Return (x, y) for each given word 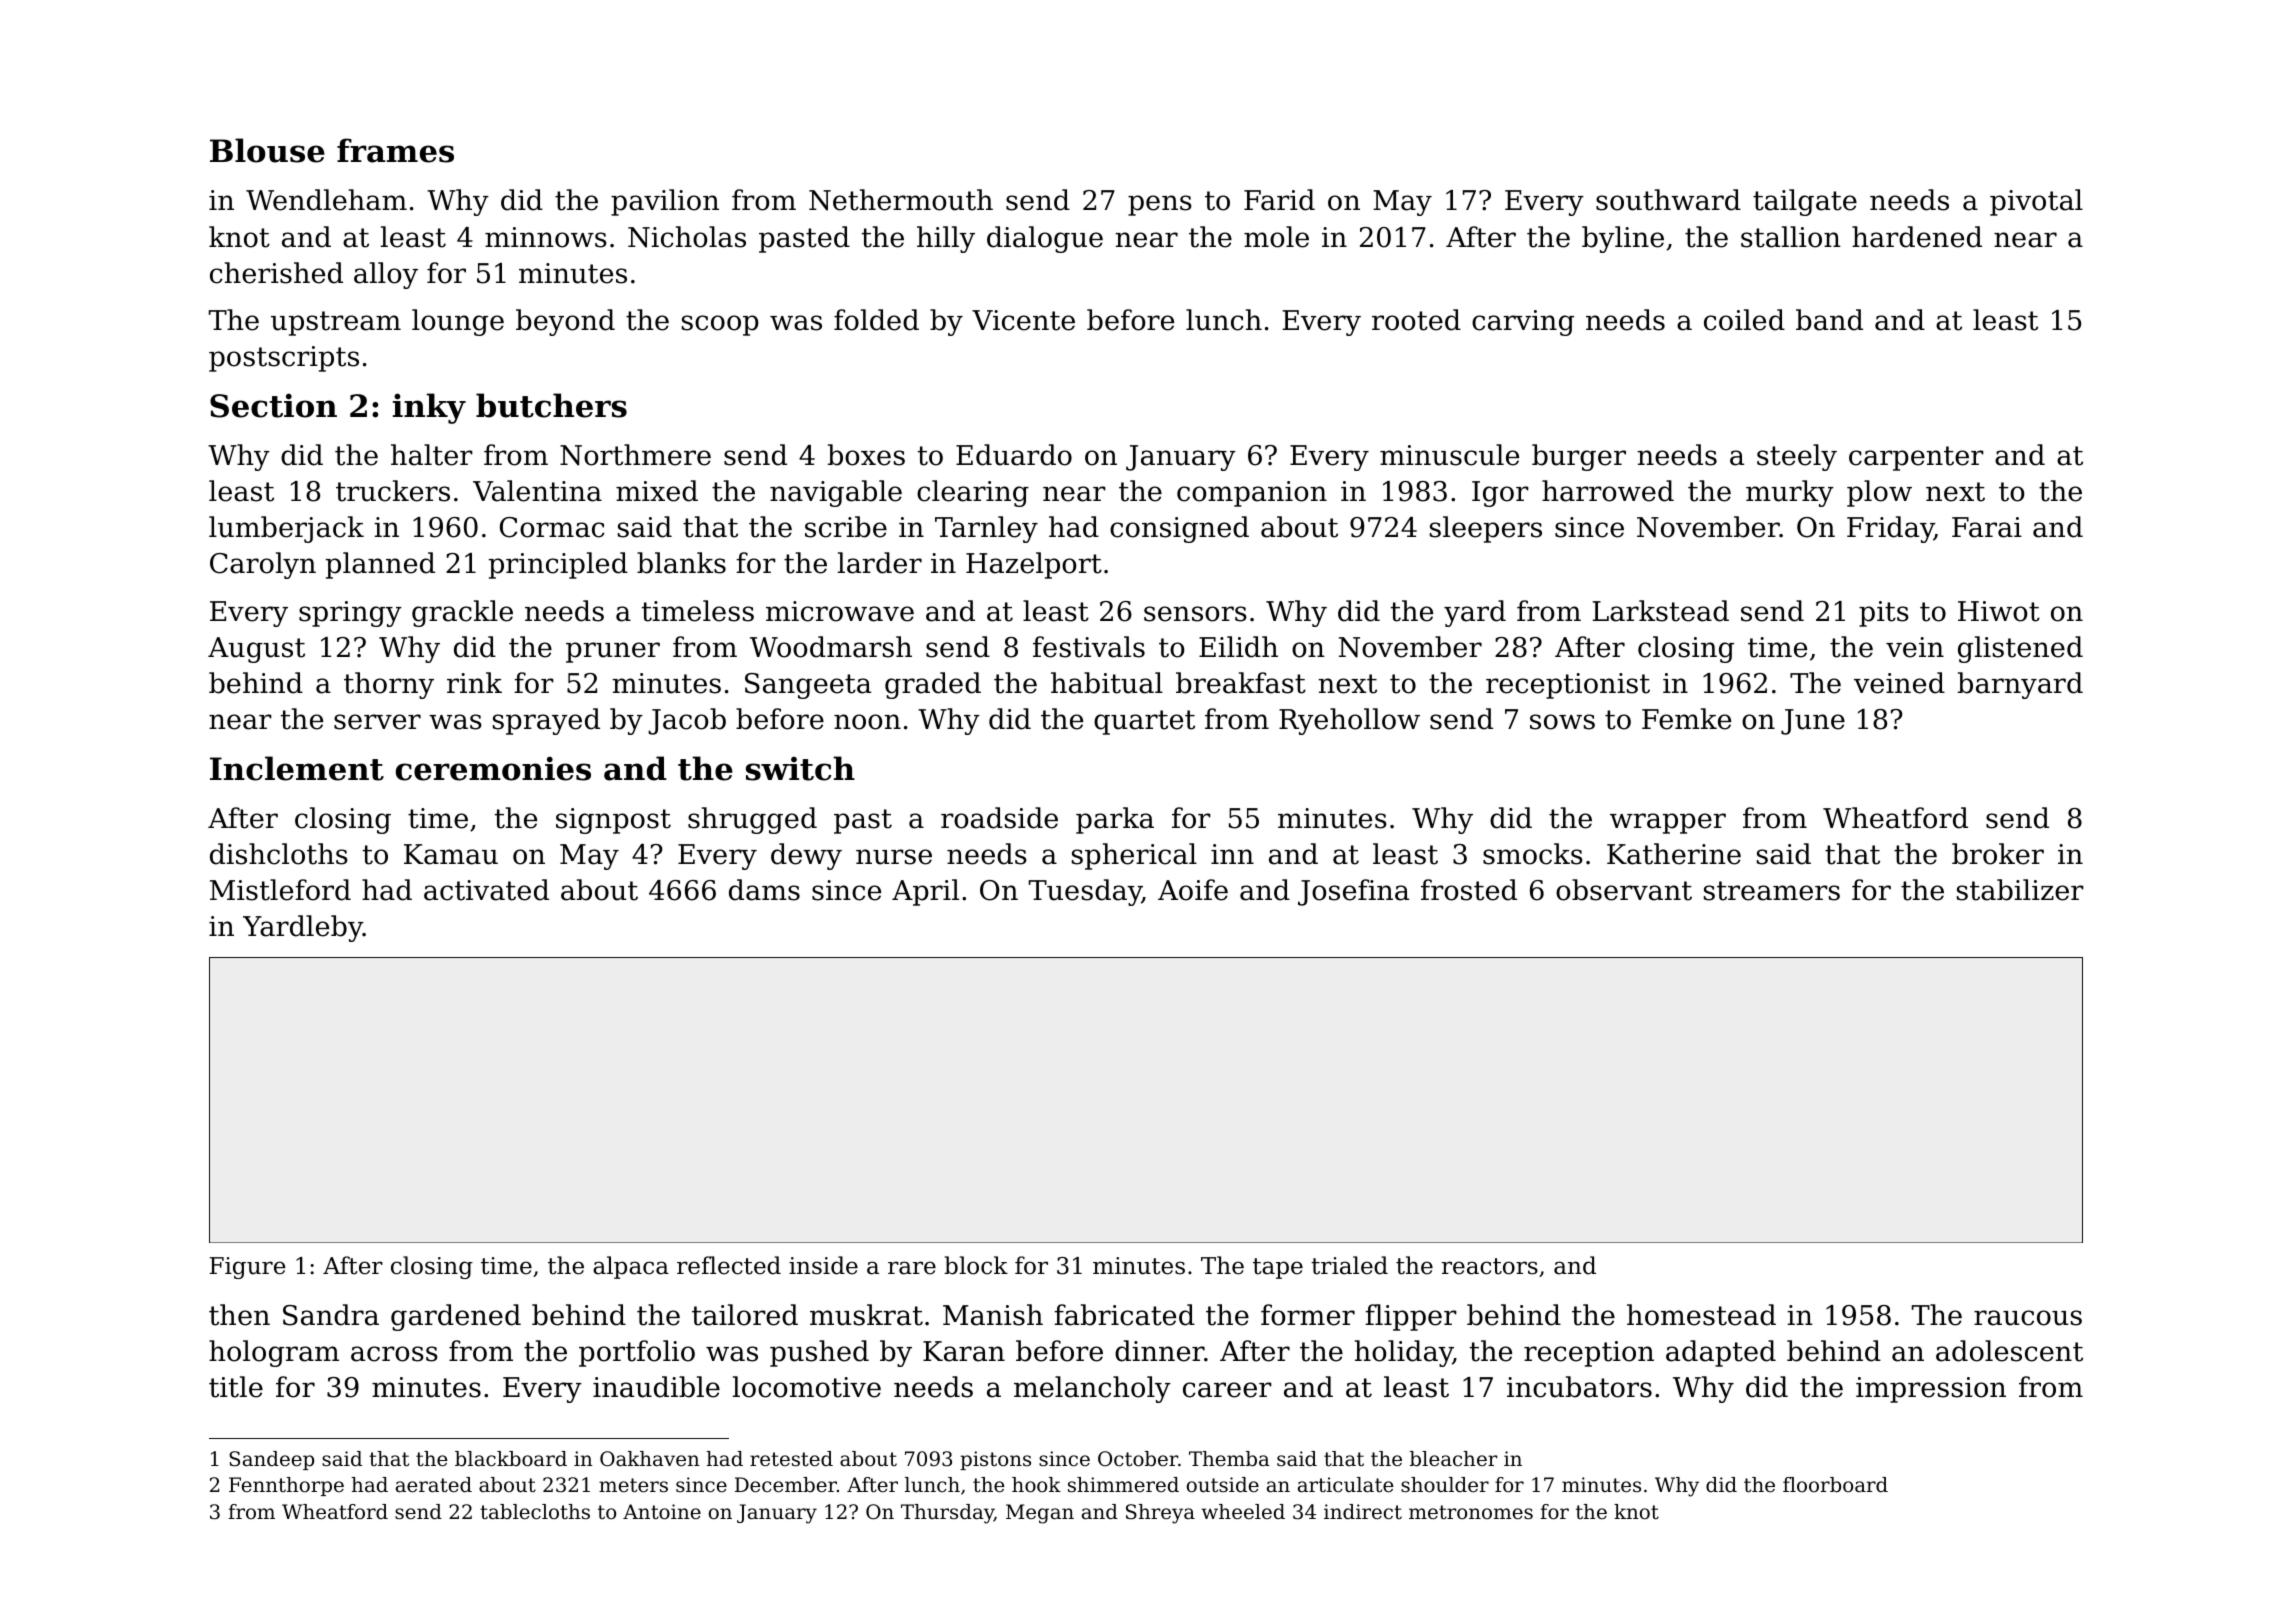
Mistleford (280, 890)
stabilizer (2020, 890)
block (976, 1265)
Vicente (1023, 320)
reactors (1490, 1266)
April (925, 892)
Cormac (552, 527)
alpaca (631, 1267)
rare (912, 1268)
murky (1790, 493)
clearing (973, 493)
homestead (1701, 1315)
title (236, 1387)
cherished (276, 273)
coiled (1744, 320)
